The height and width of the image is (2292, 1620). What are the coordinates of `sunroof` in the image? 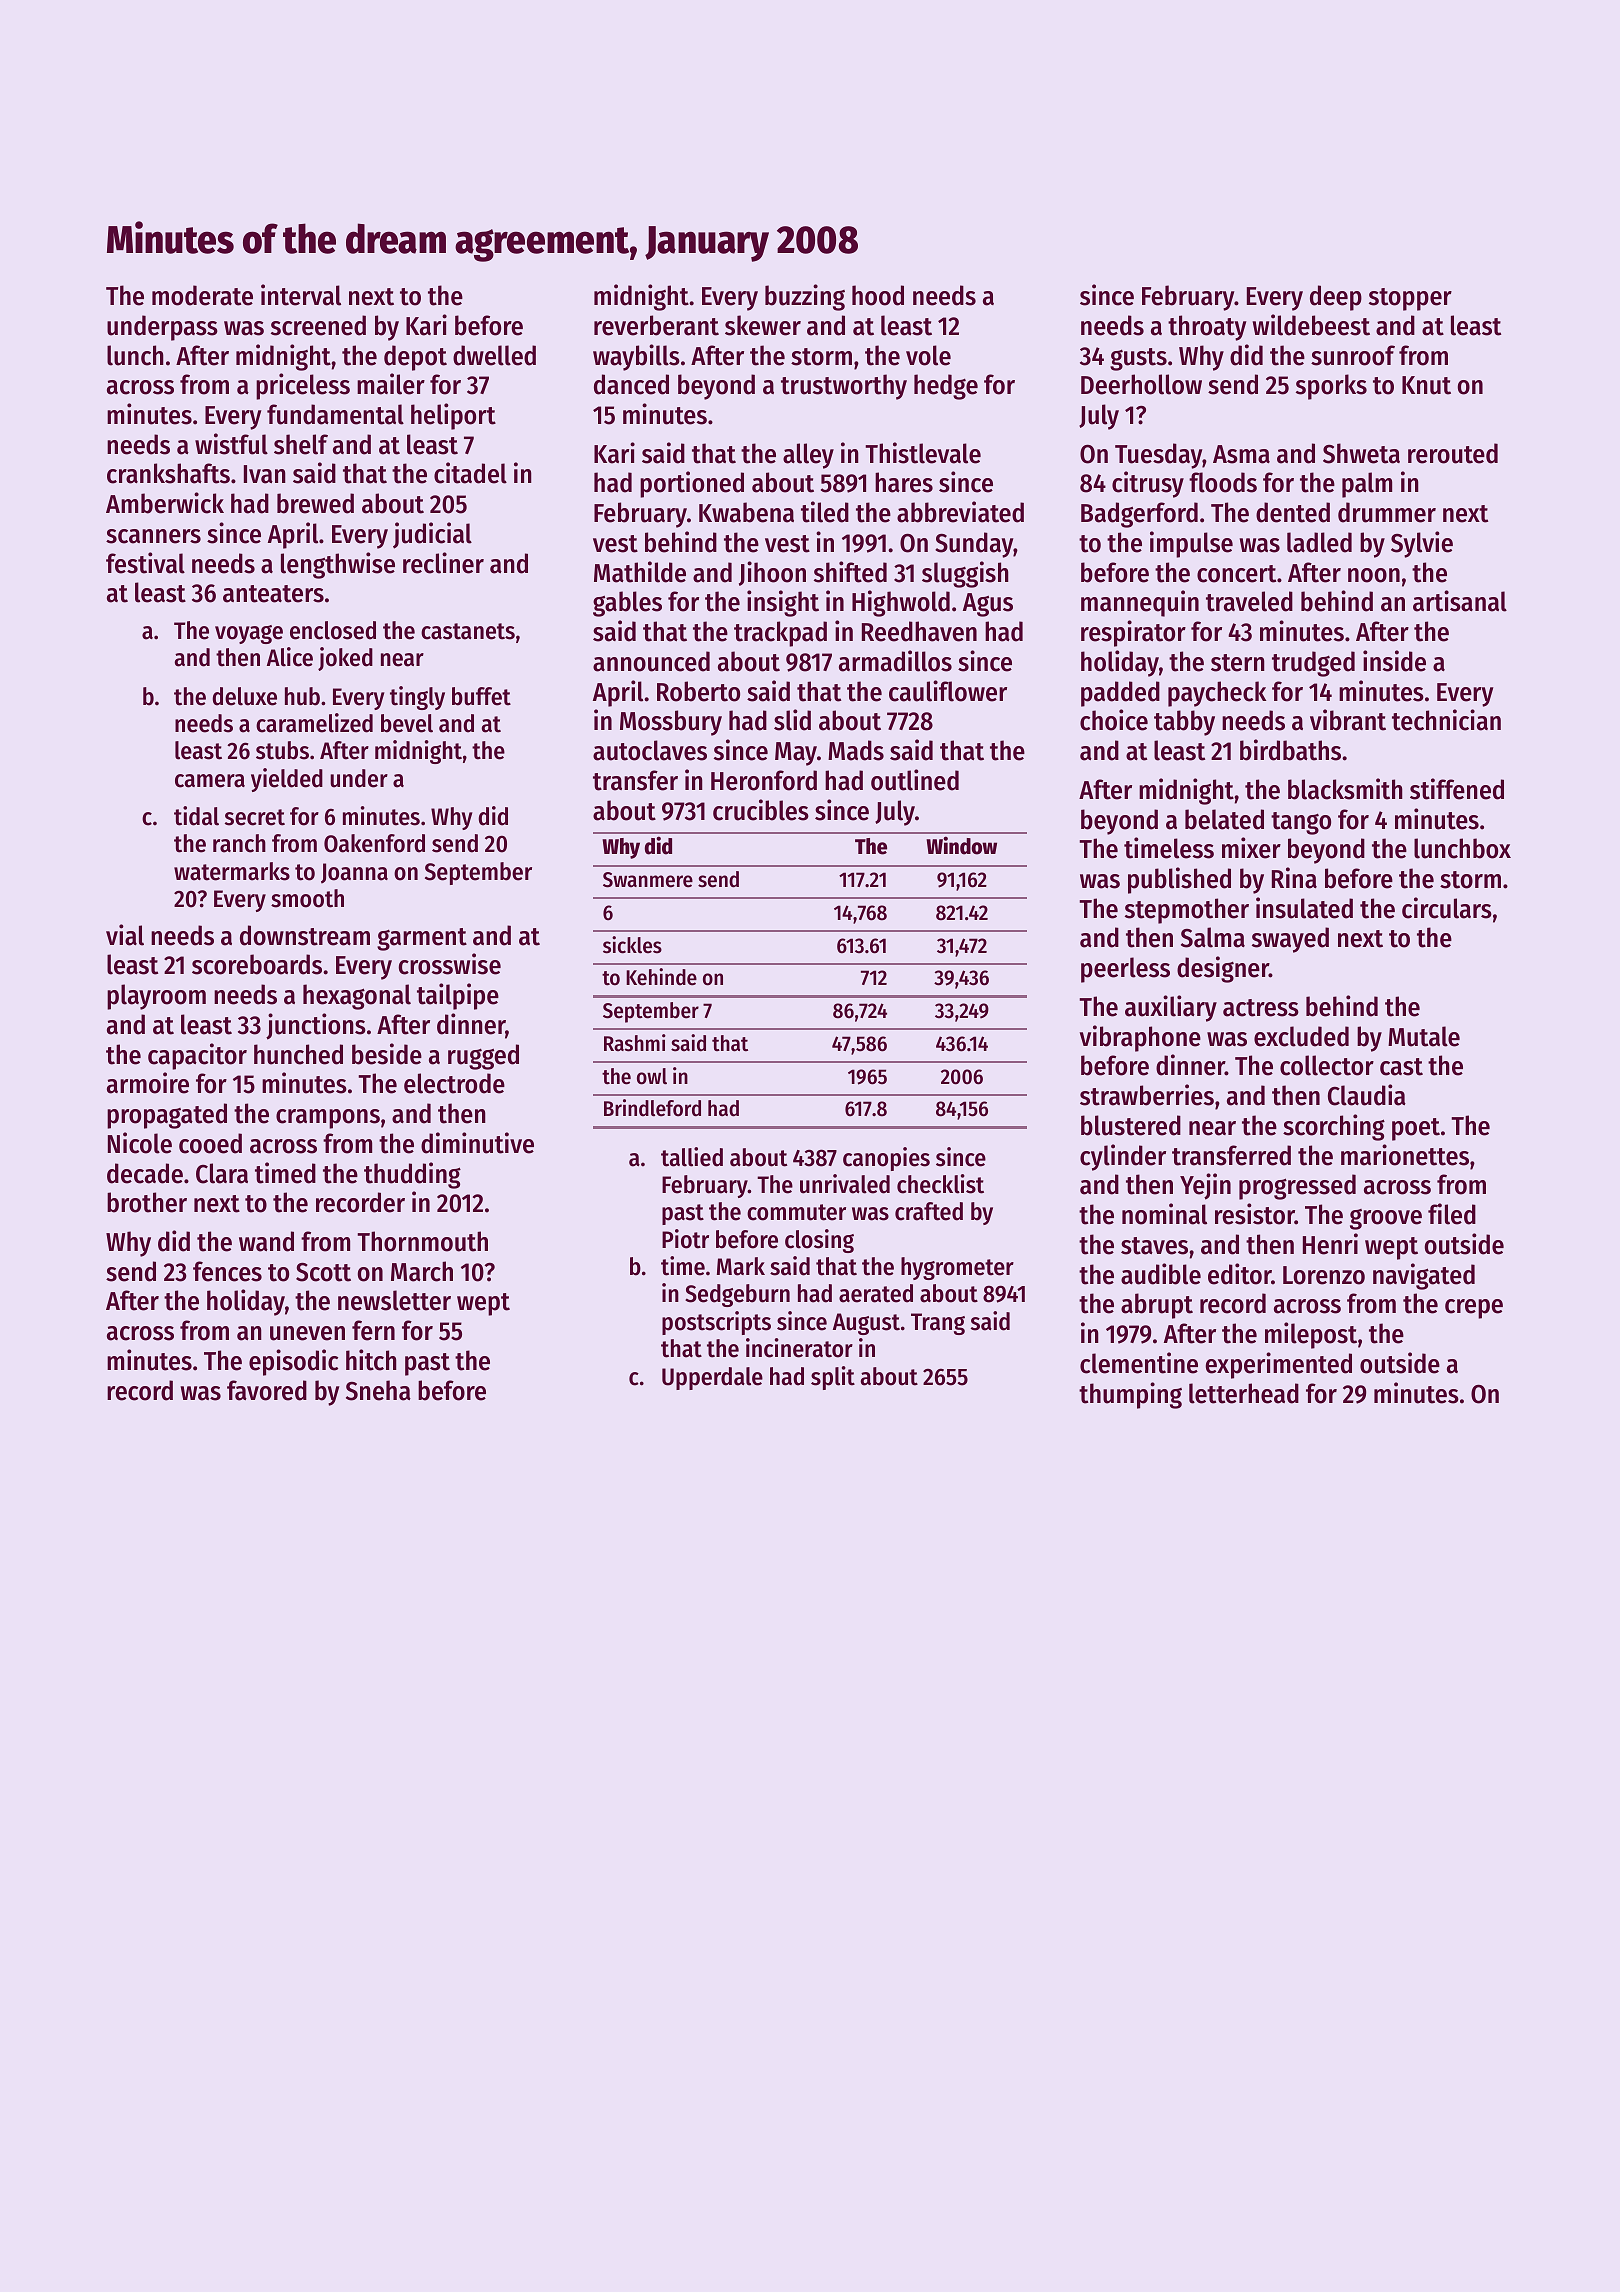 It's located at (1353, 355).
